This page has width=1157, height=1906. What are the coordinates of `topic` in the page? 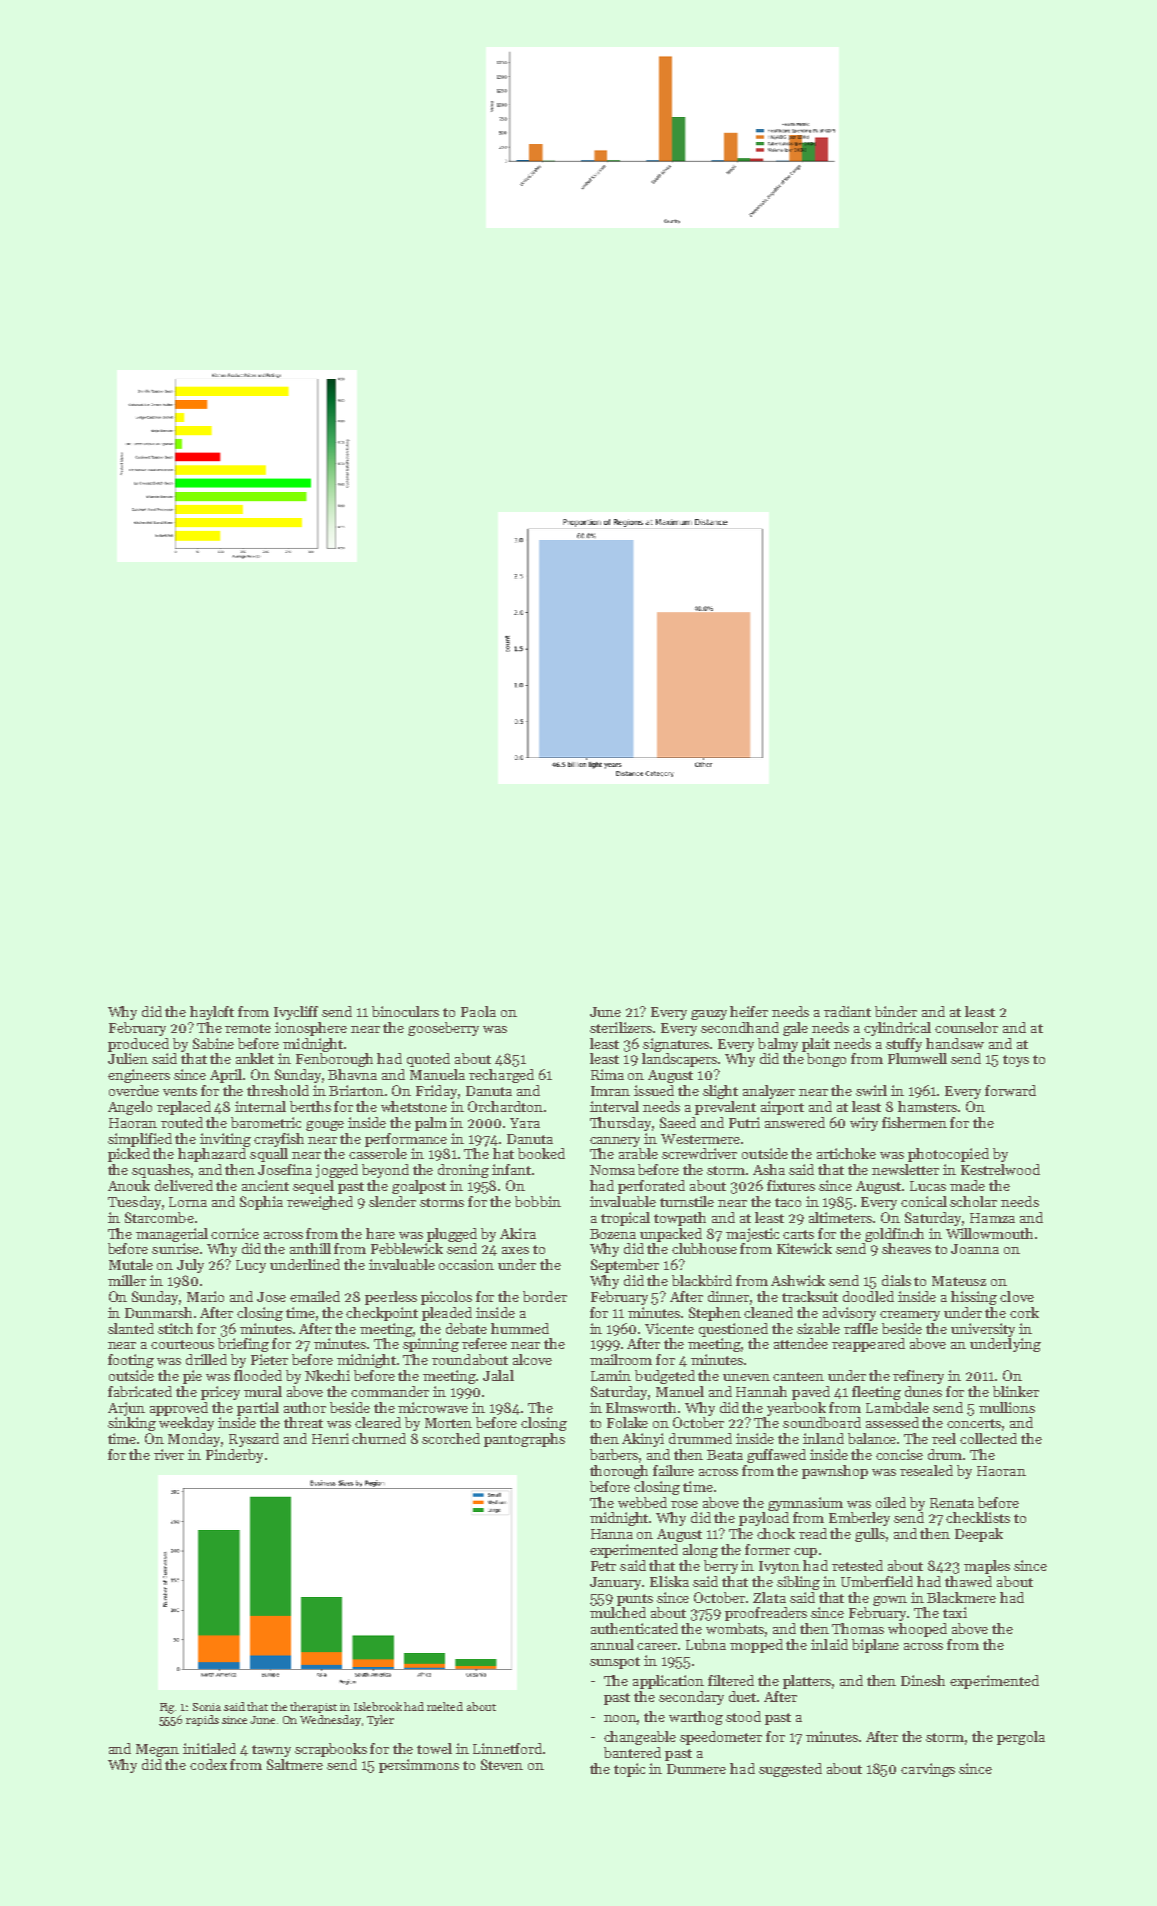 It's located at (629, 1770).
